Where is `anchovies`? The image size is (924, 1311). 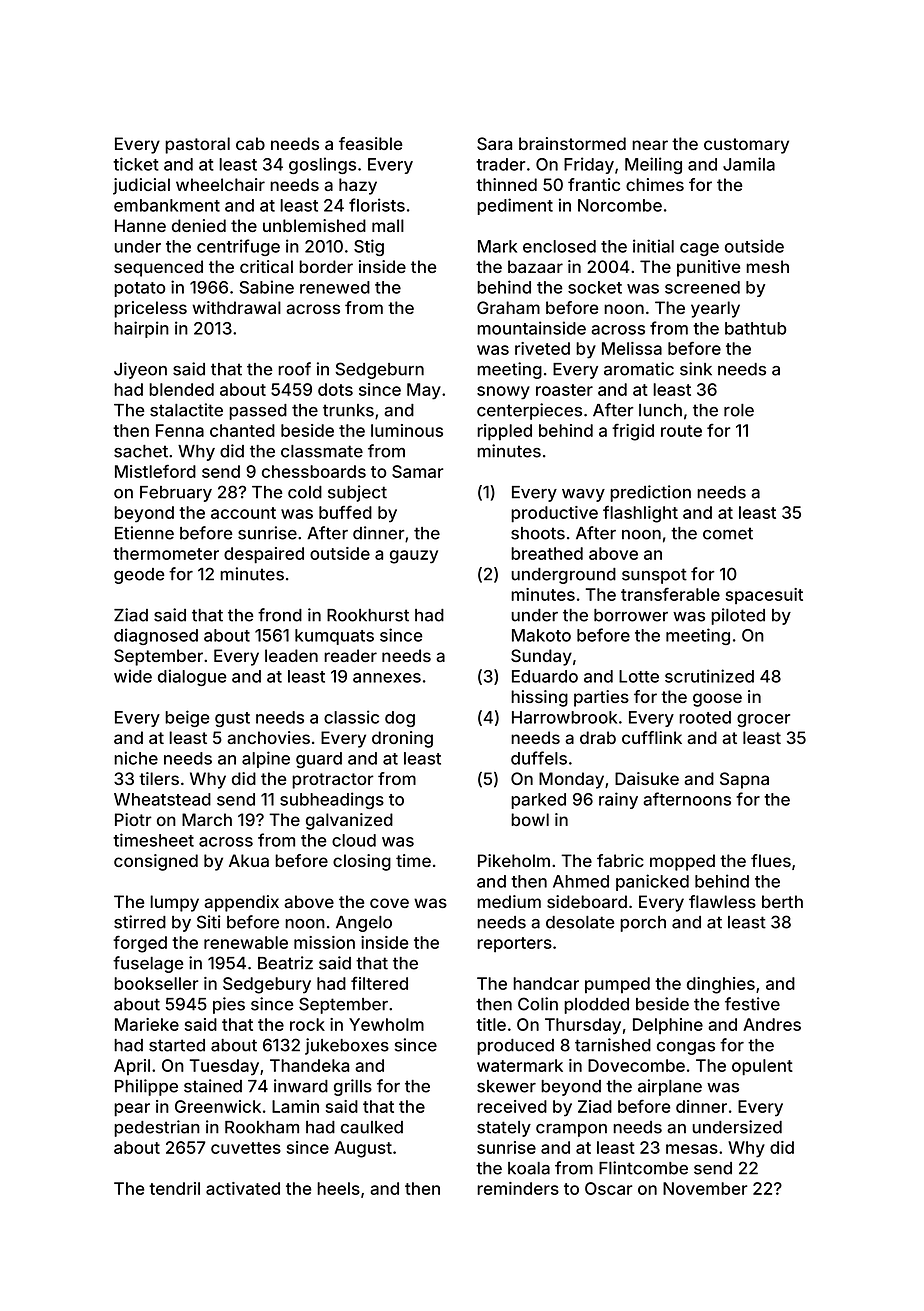 anchovies is located at coordinates (268, 737).
